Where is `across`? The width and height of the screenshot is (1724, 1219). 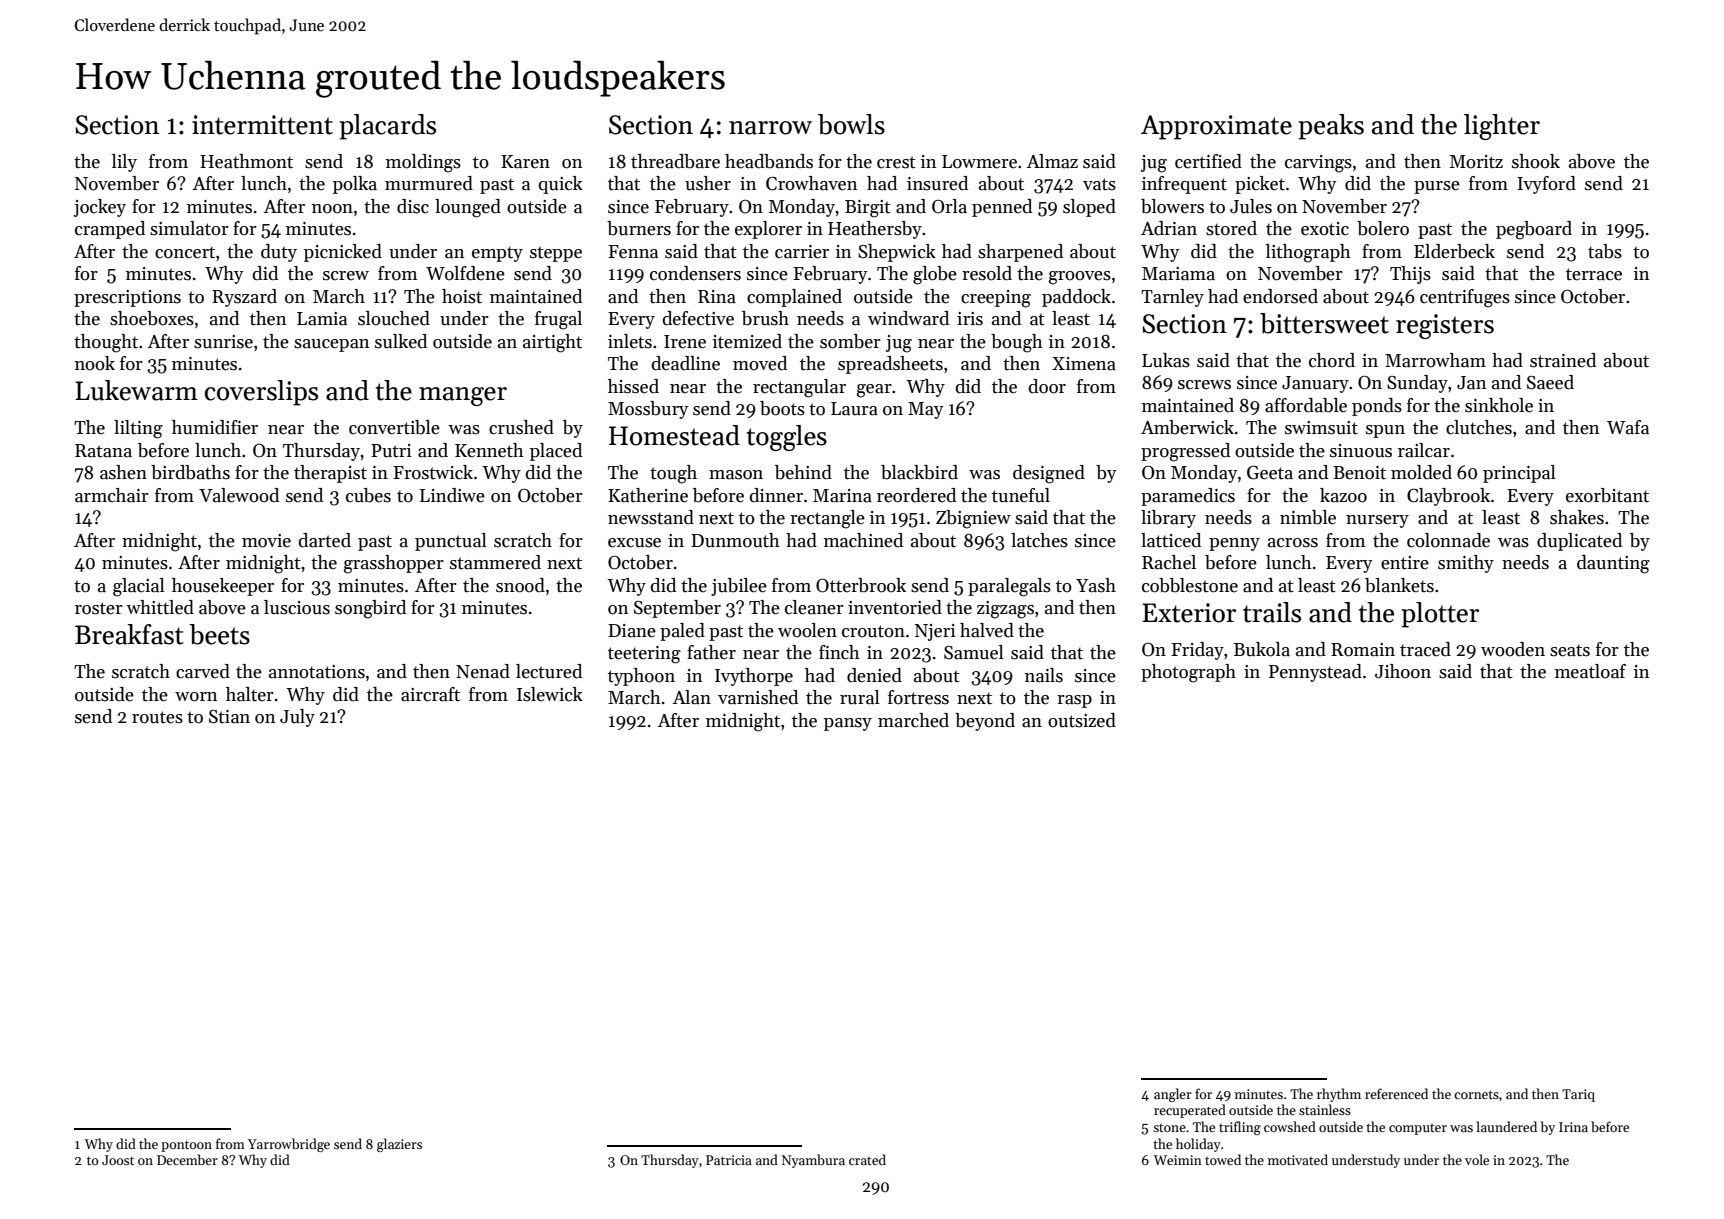 across is located at coordinates (1293, 543).
